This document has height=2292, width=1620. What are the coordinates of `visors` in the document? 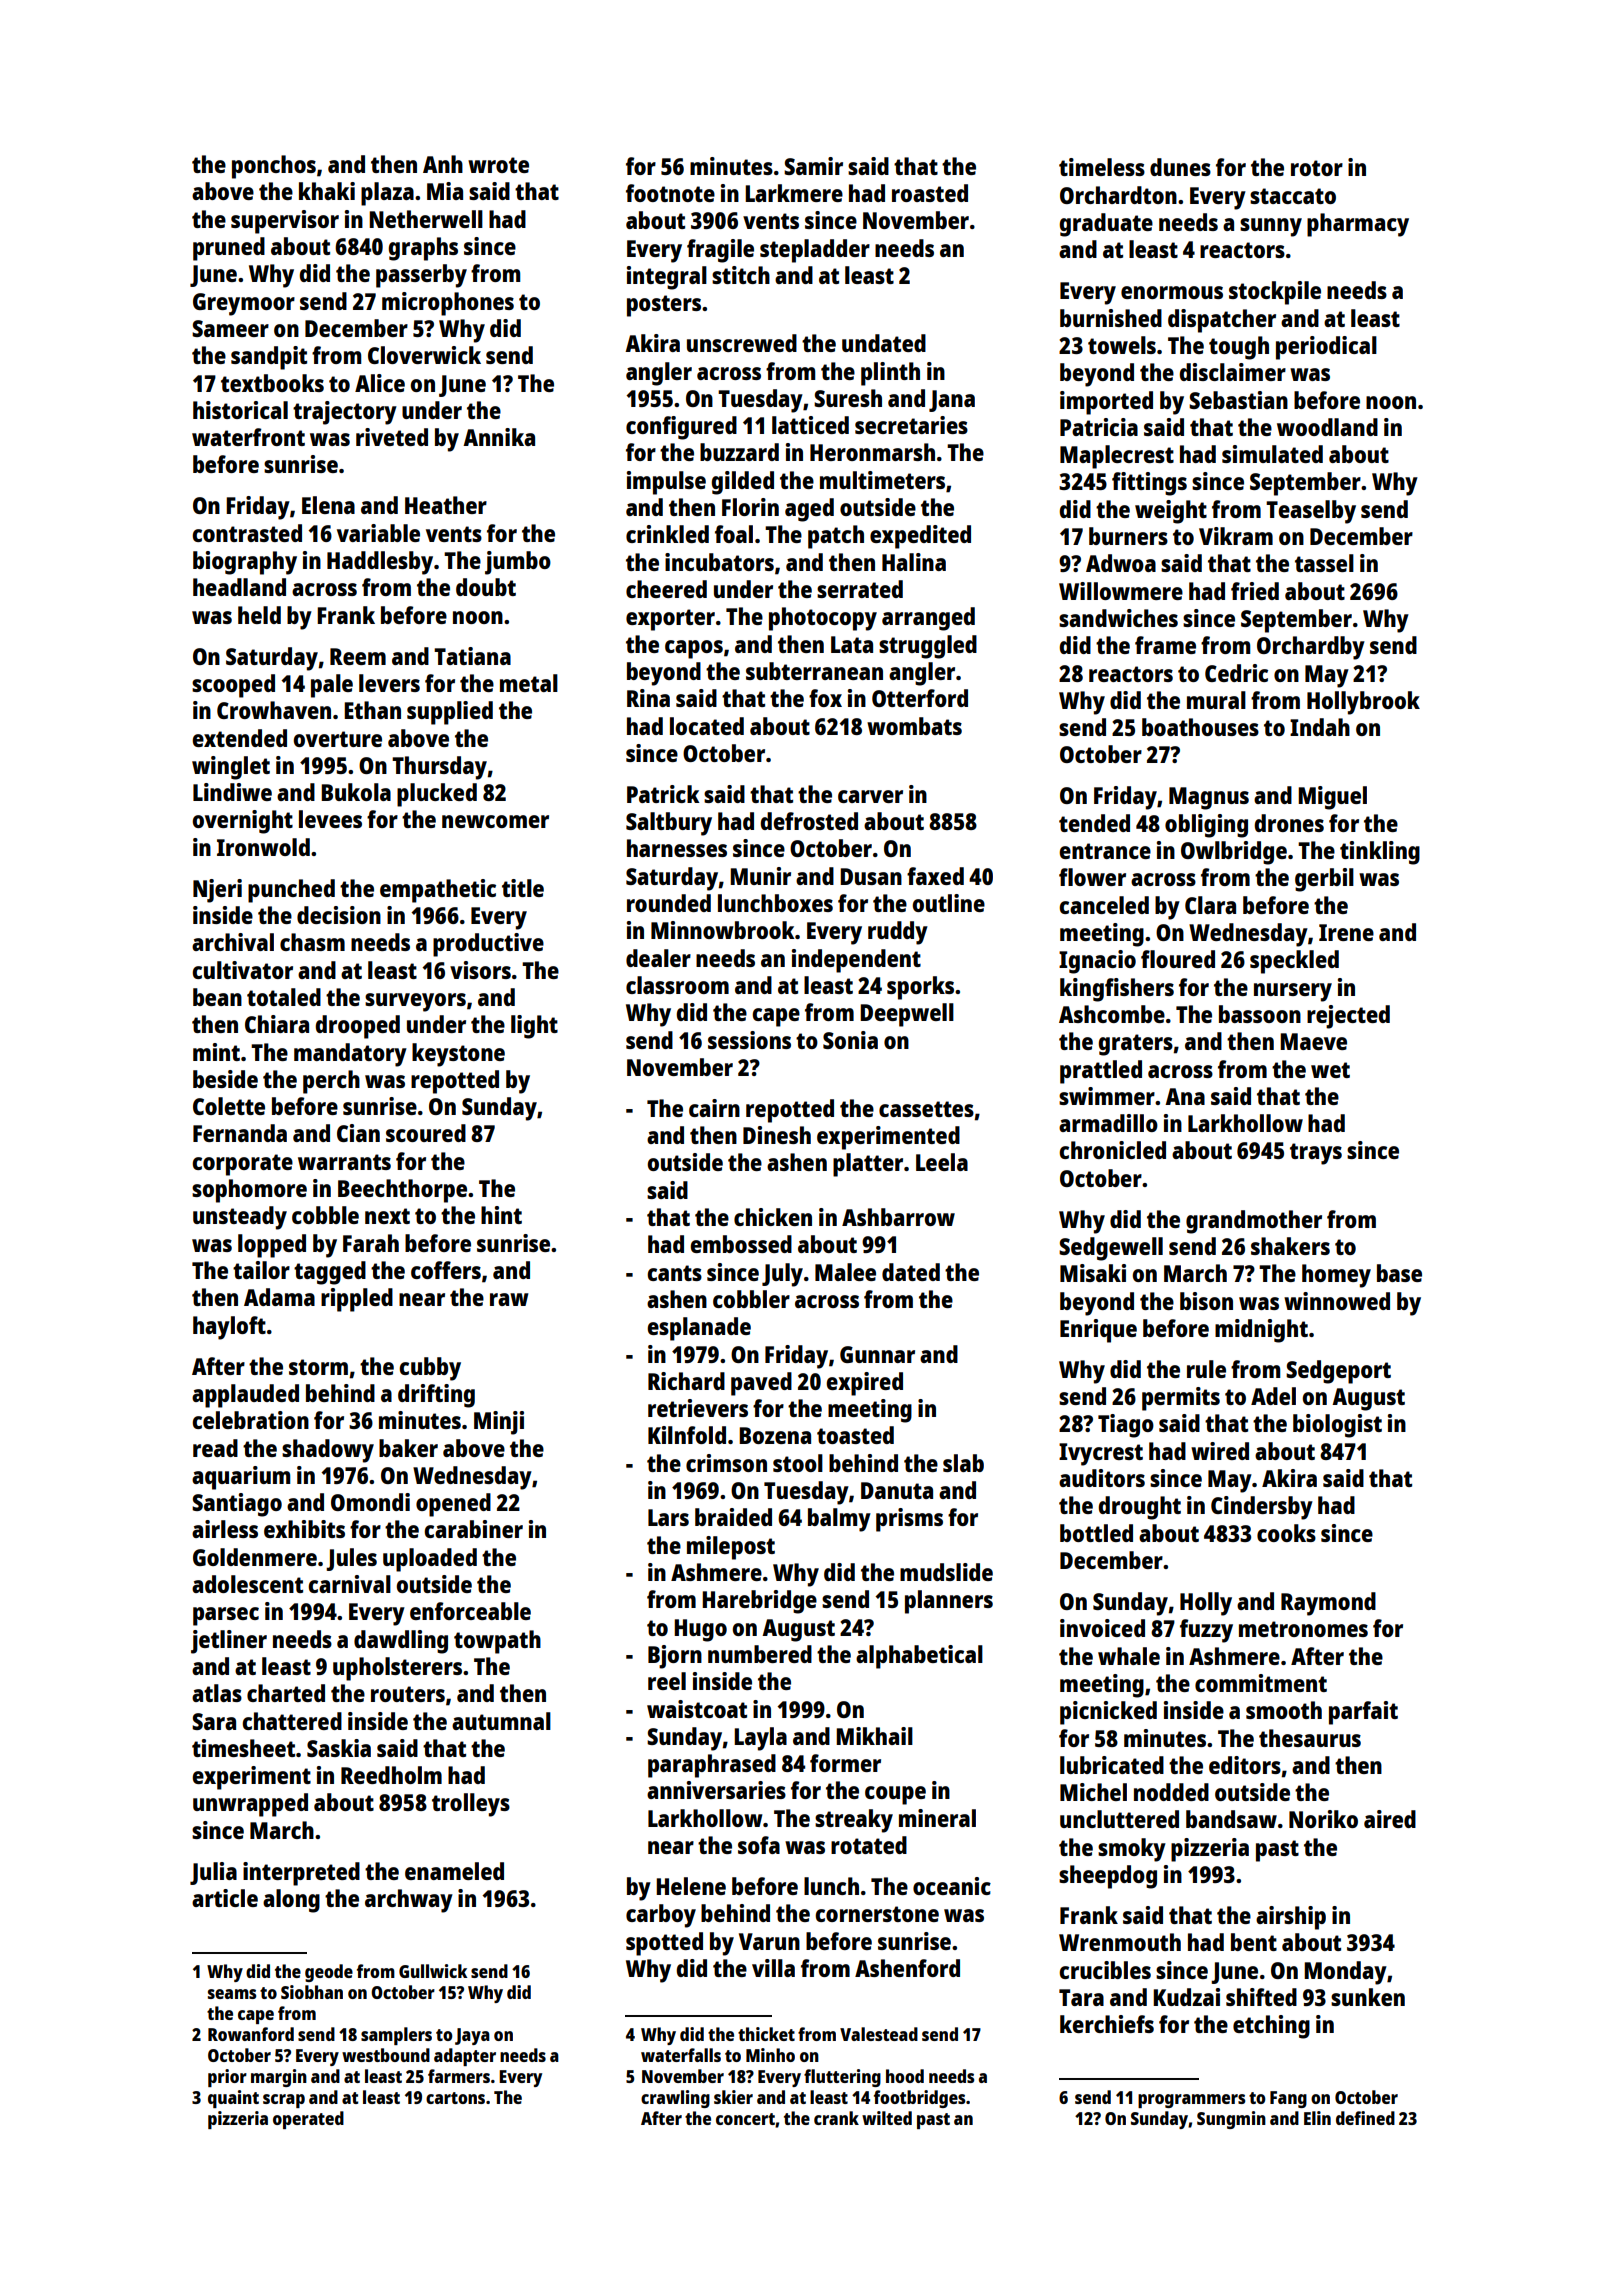 It's located at (480, 970).
